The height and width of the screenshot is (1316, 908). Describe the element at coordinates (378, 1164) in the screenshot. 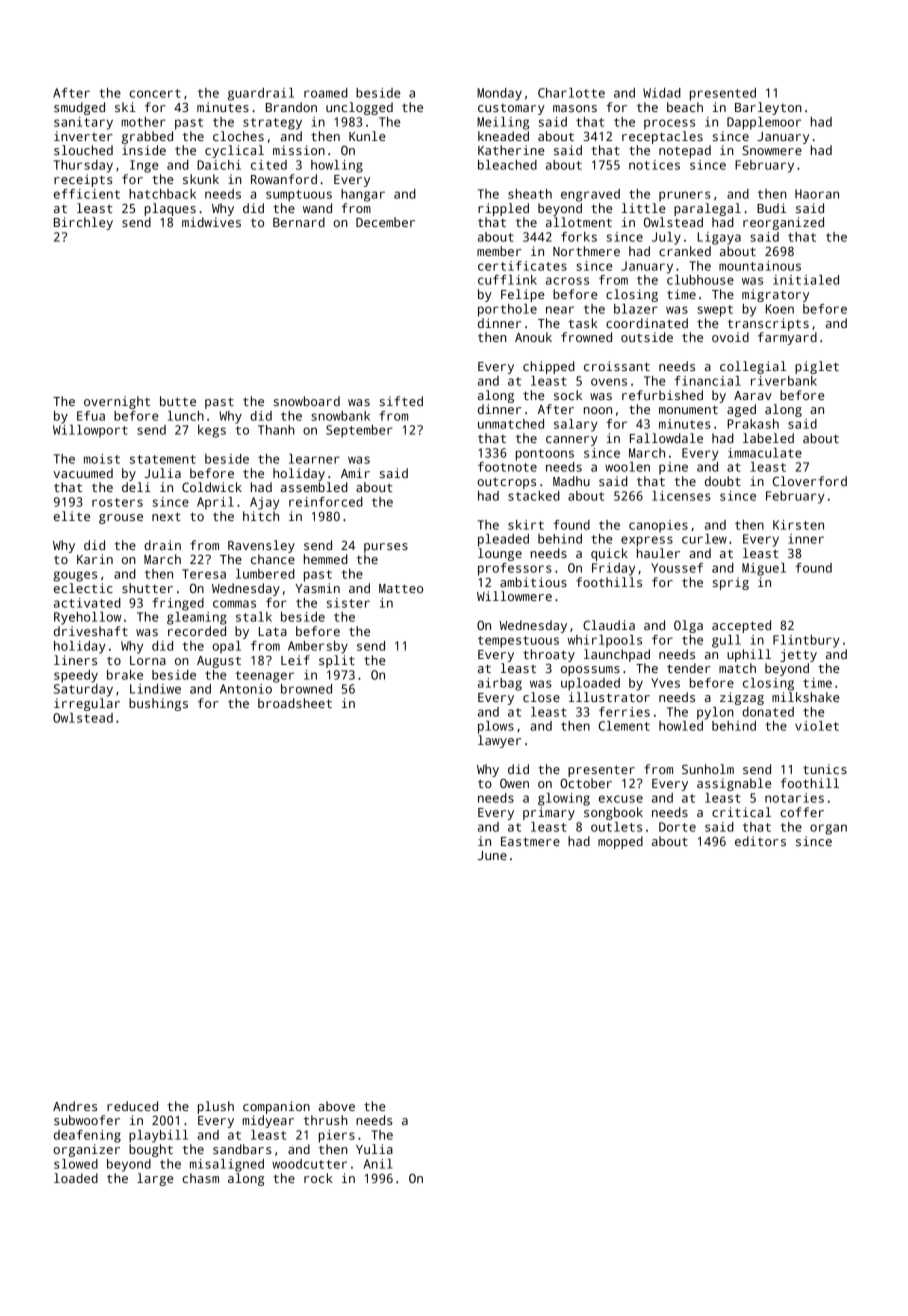

I see `Anil` at that location.
